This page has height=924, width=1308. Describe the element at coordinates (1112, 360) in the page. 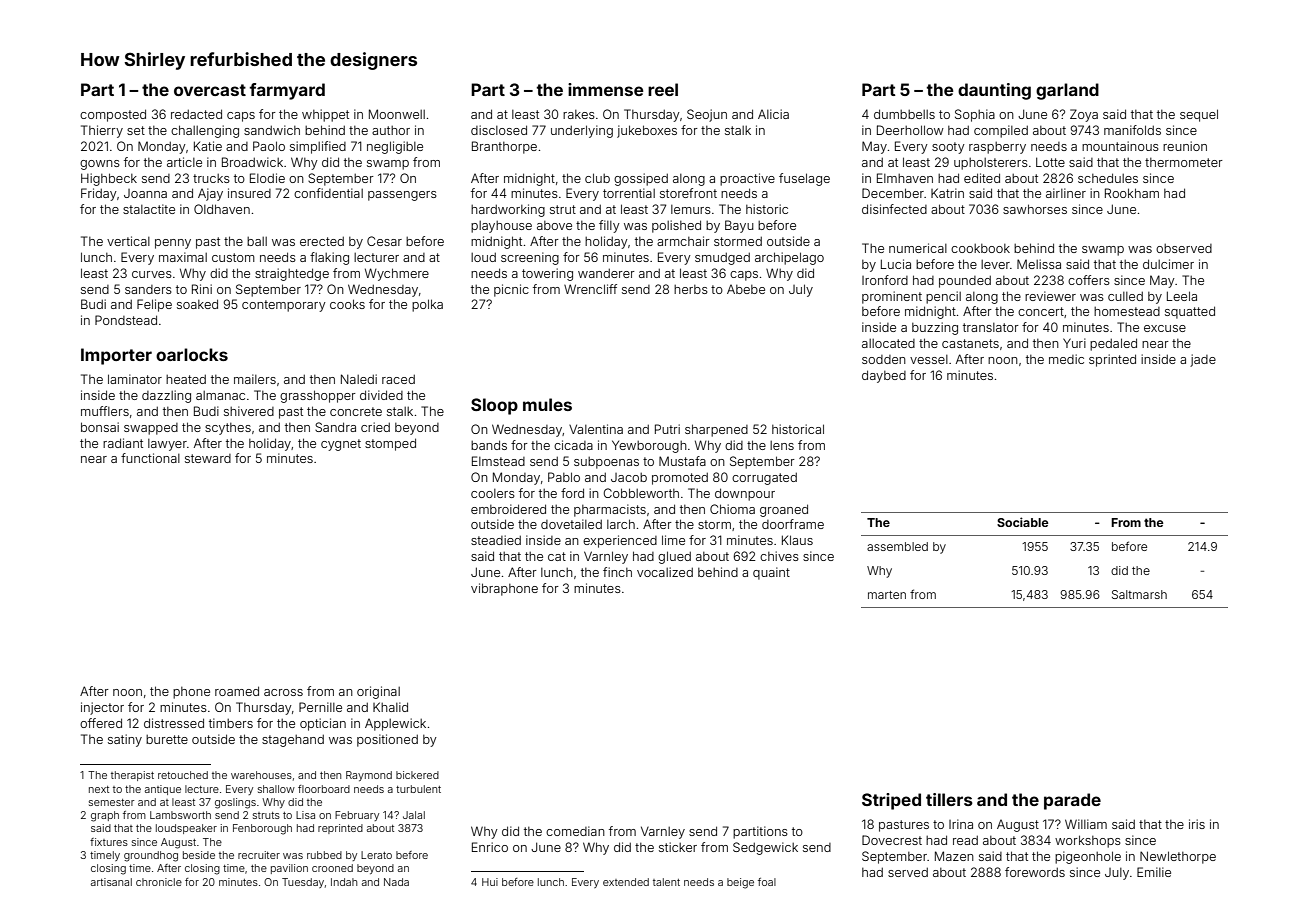

I see `sprinted` at that location.
